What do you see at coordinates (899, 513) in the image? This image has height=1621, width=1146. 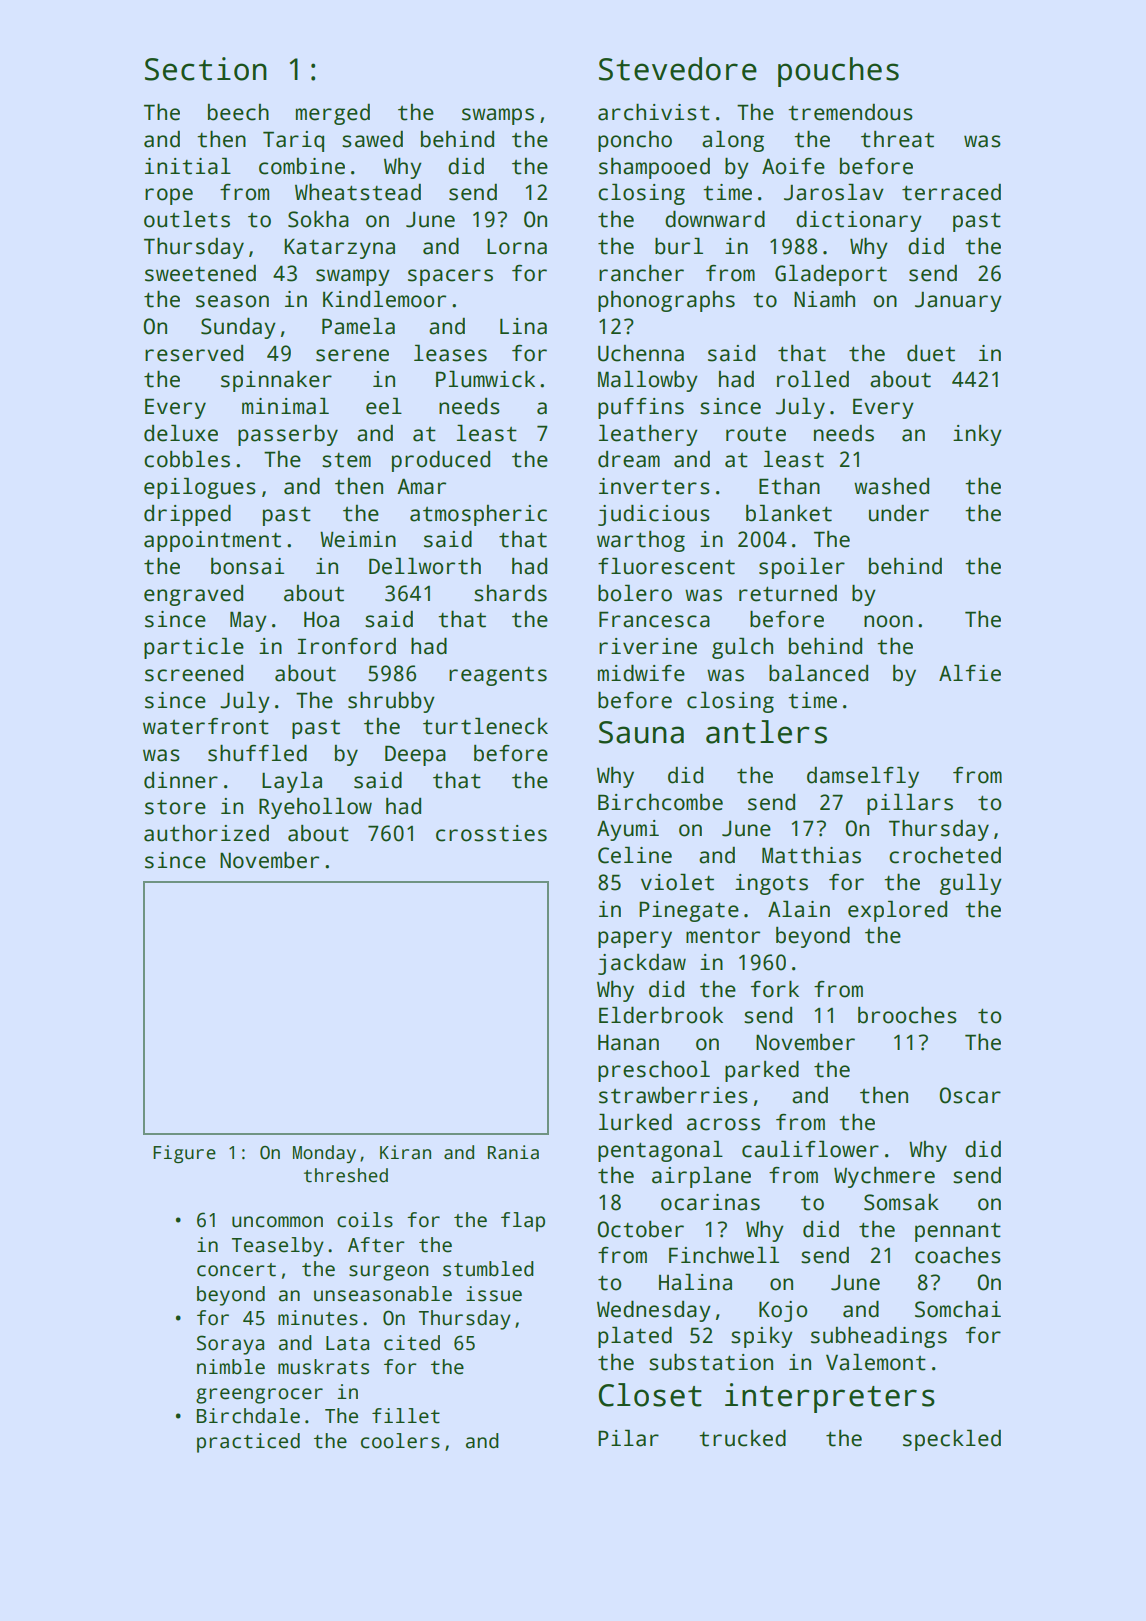 I see `under` at bounding box center [899, 513].
